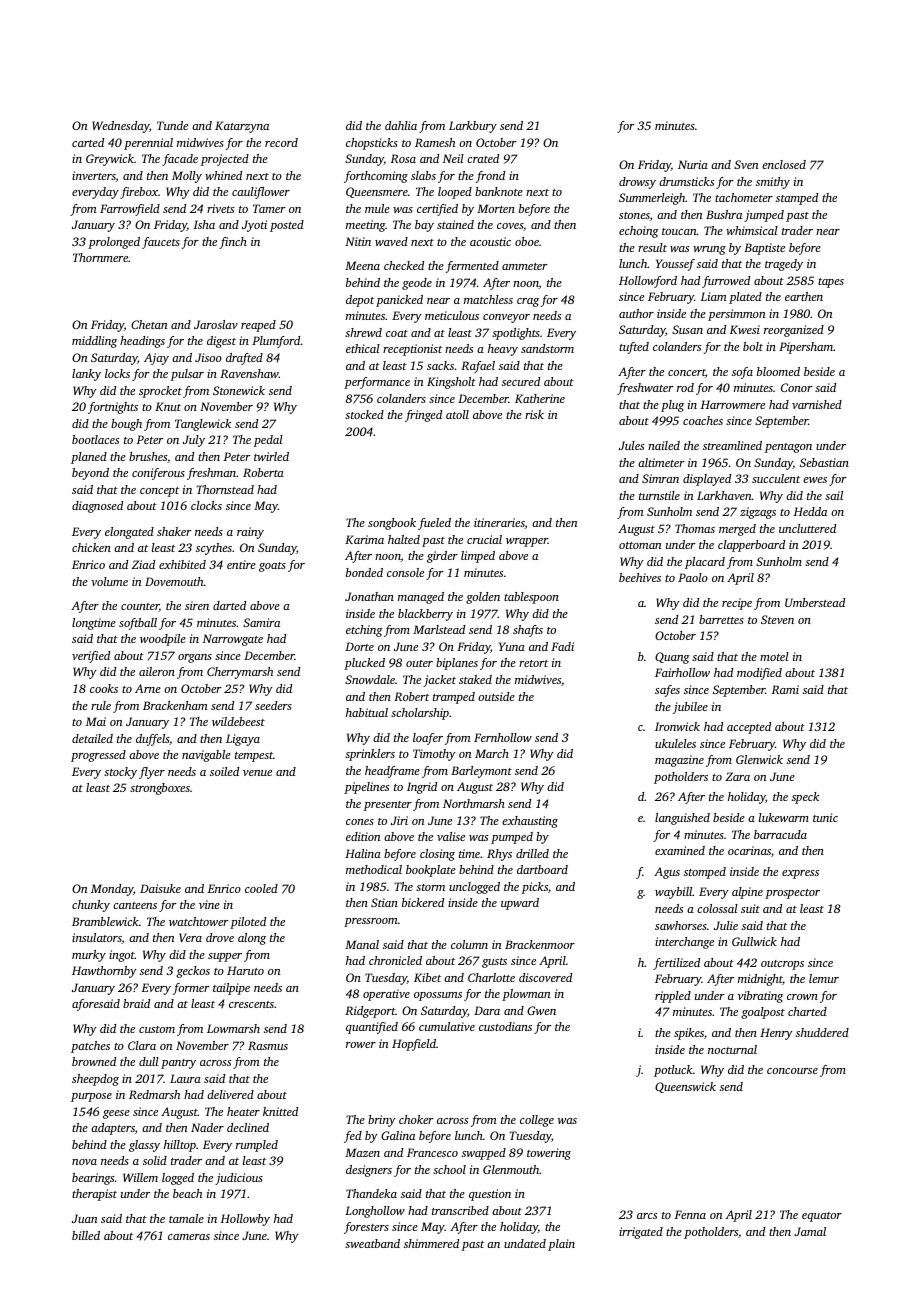 Image resolution: width=924 pixels, height=1308 pixels. I want to click on barrettes, so click(721, 619).
